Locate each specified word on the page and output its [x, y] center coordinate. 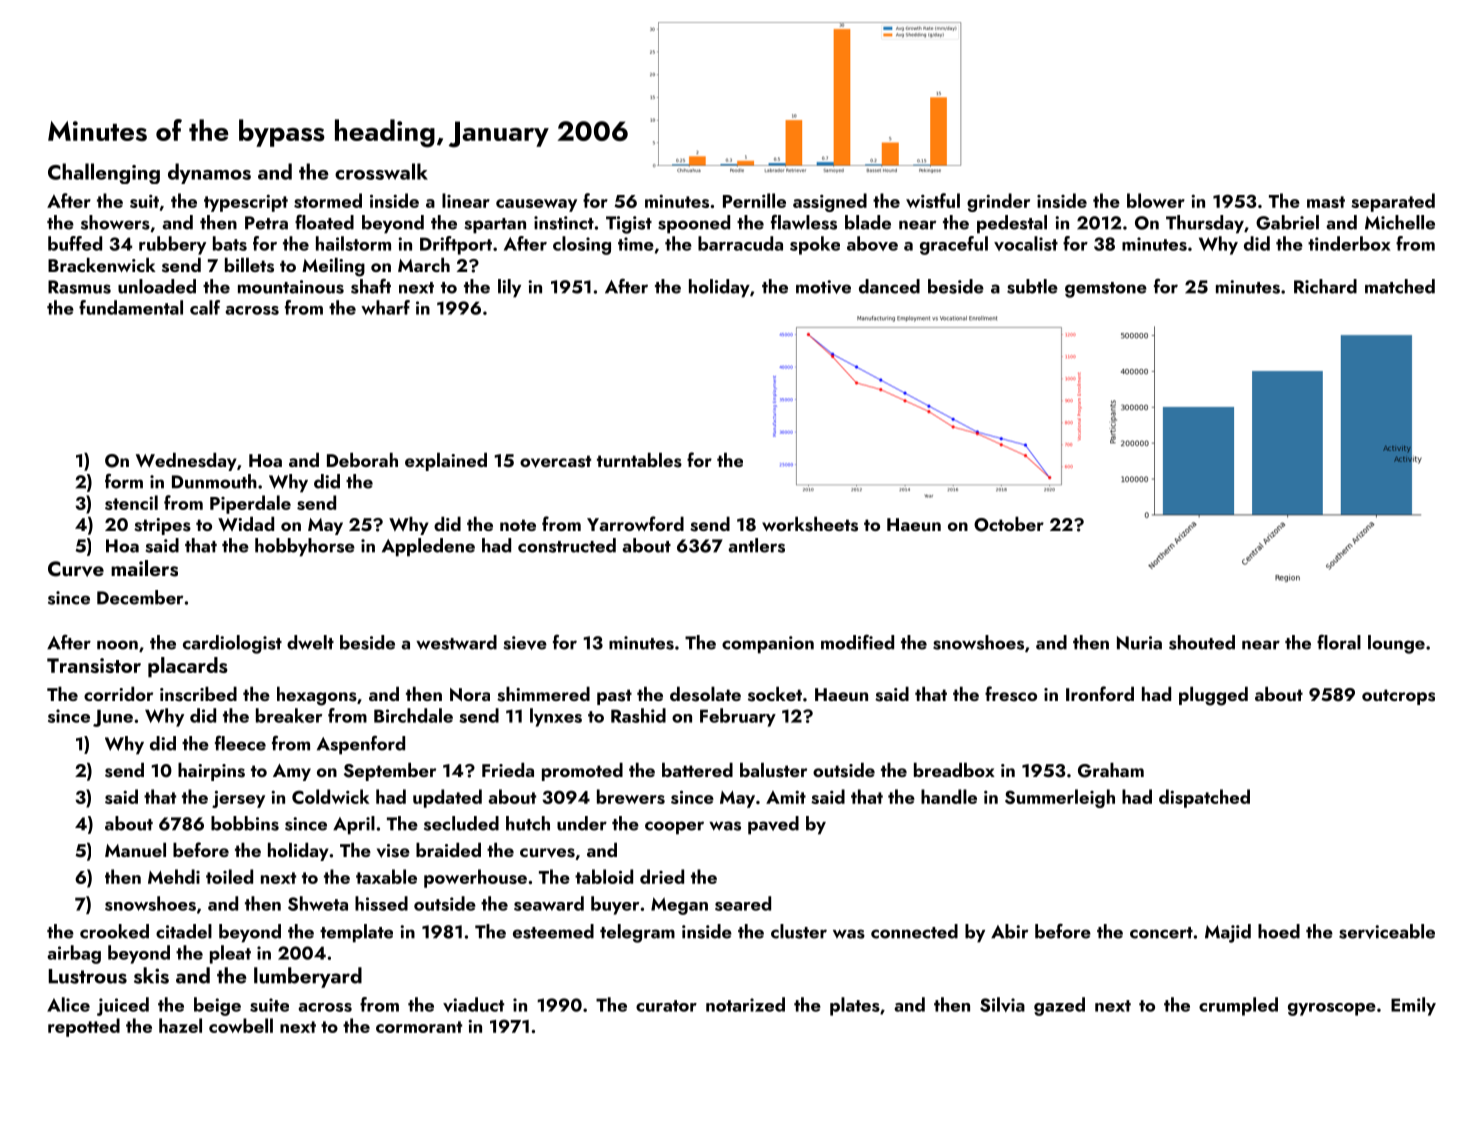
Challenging [104, 173]
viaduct [473, 1004]
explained [446, 462]
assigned [830, 202]
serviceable [1387, 931]
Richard [1325, 286]
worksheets [810, 524]
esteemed [553, 931]
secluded [461, 823]
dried [662, 876]
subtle [1032, 286]
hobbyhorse [305, 547]
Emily [1413, 1006]
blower [1156, 200]
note [518, 525]
